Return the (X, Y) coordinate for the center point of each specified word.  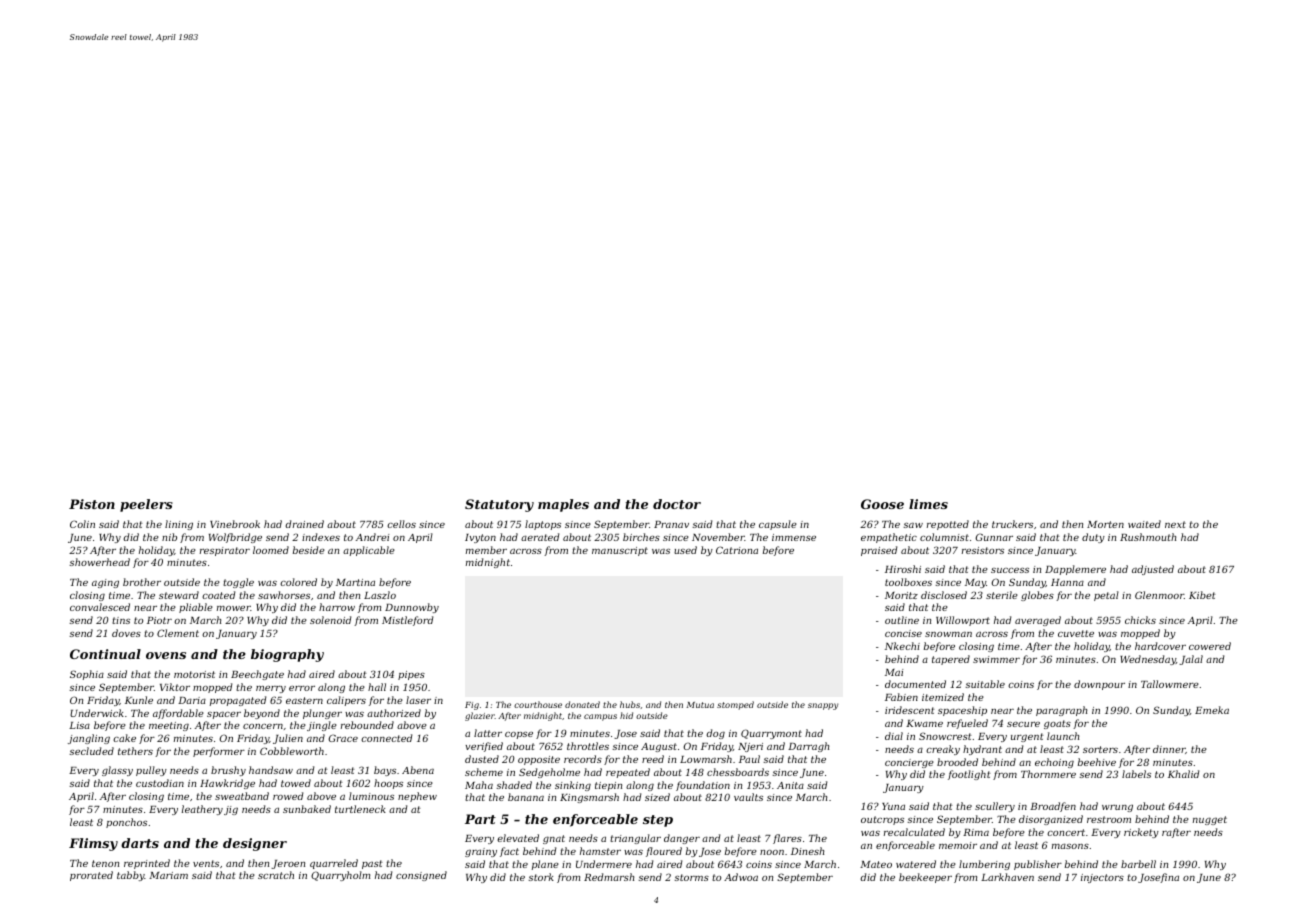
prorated (91, 876)
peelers (146, 505)
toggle (238, 583)
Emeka (1212, 710)
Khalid (1183, 774)
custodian (160, 783)
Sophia (87, 675)
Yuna (893, 806)
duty (1093, 538)
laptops (543, 525)
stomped (735, 705)
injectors (1102, 878)
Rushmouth (1148, 537)
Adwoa (741, 877)
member (486, 550)
